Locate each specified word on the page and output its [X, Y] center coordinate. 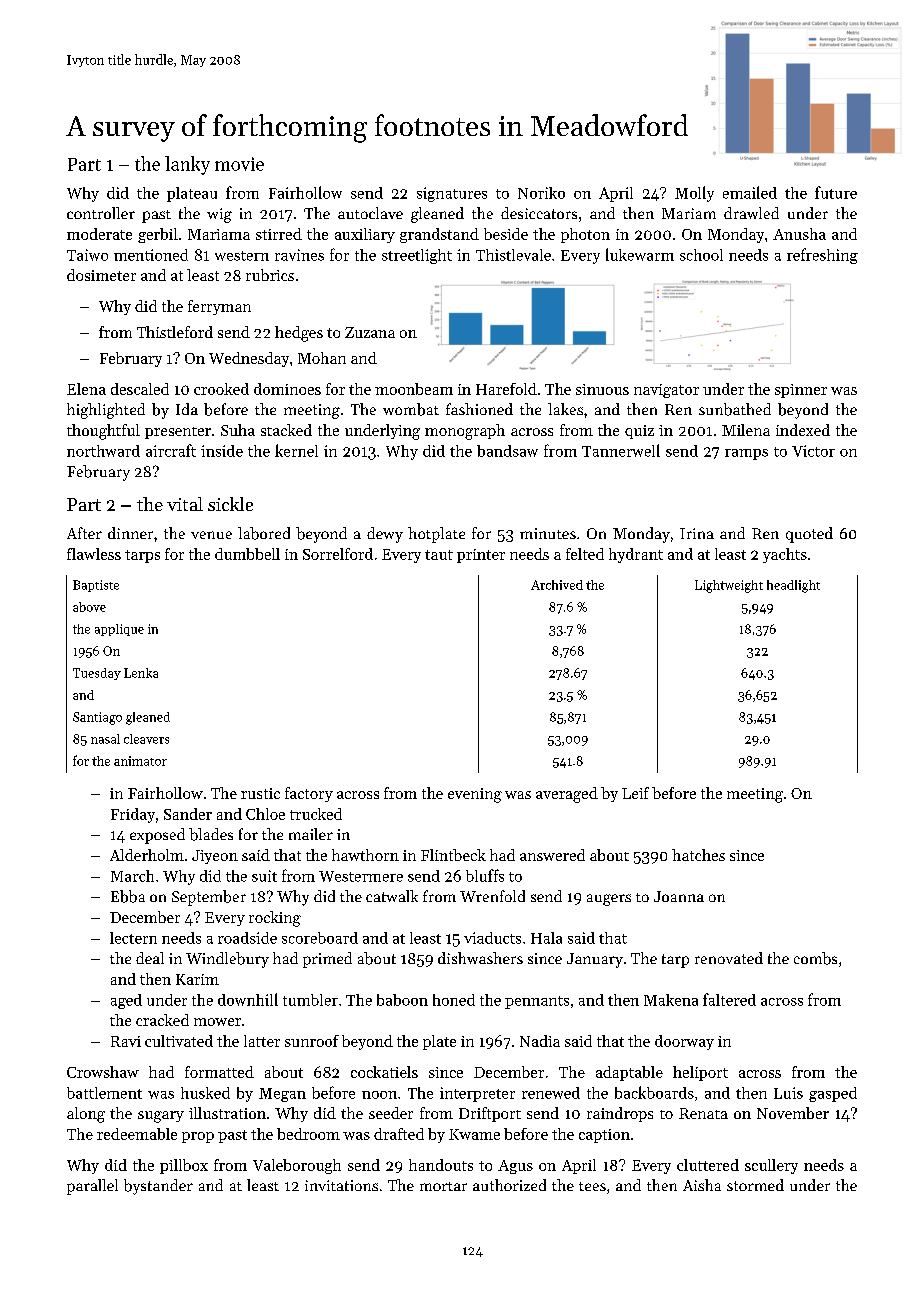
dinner [130, 533]
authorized [509, 1185]
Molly [694, 194]
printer [481, 556]
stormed [755, 1185]
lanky [187, 165]
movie [239, 164]
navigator [666, 391]
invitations [341, 1185]
